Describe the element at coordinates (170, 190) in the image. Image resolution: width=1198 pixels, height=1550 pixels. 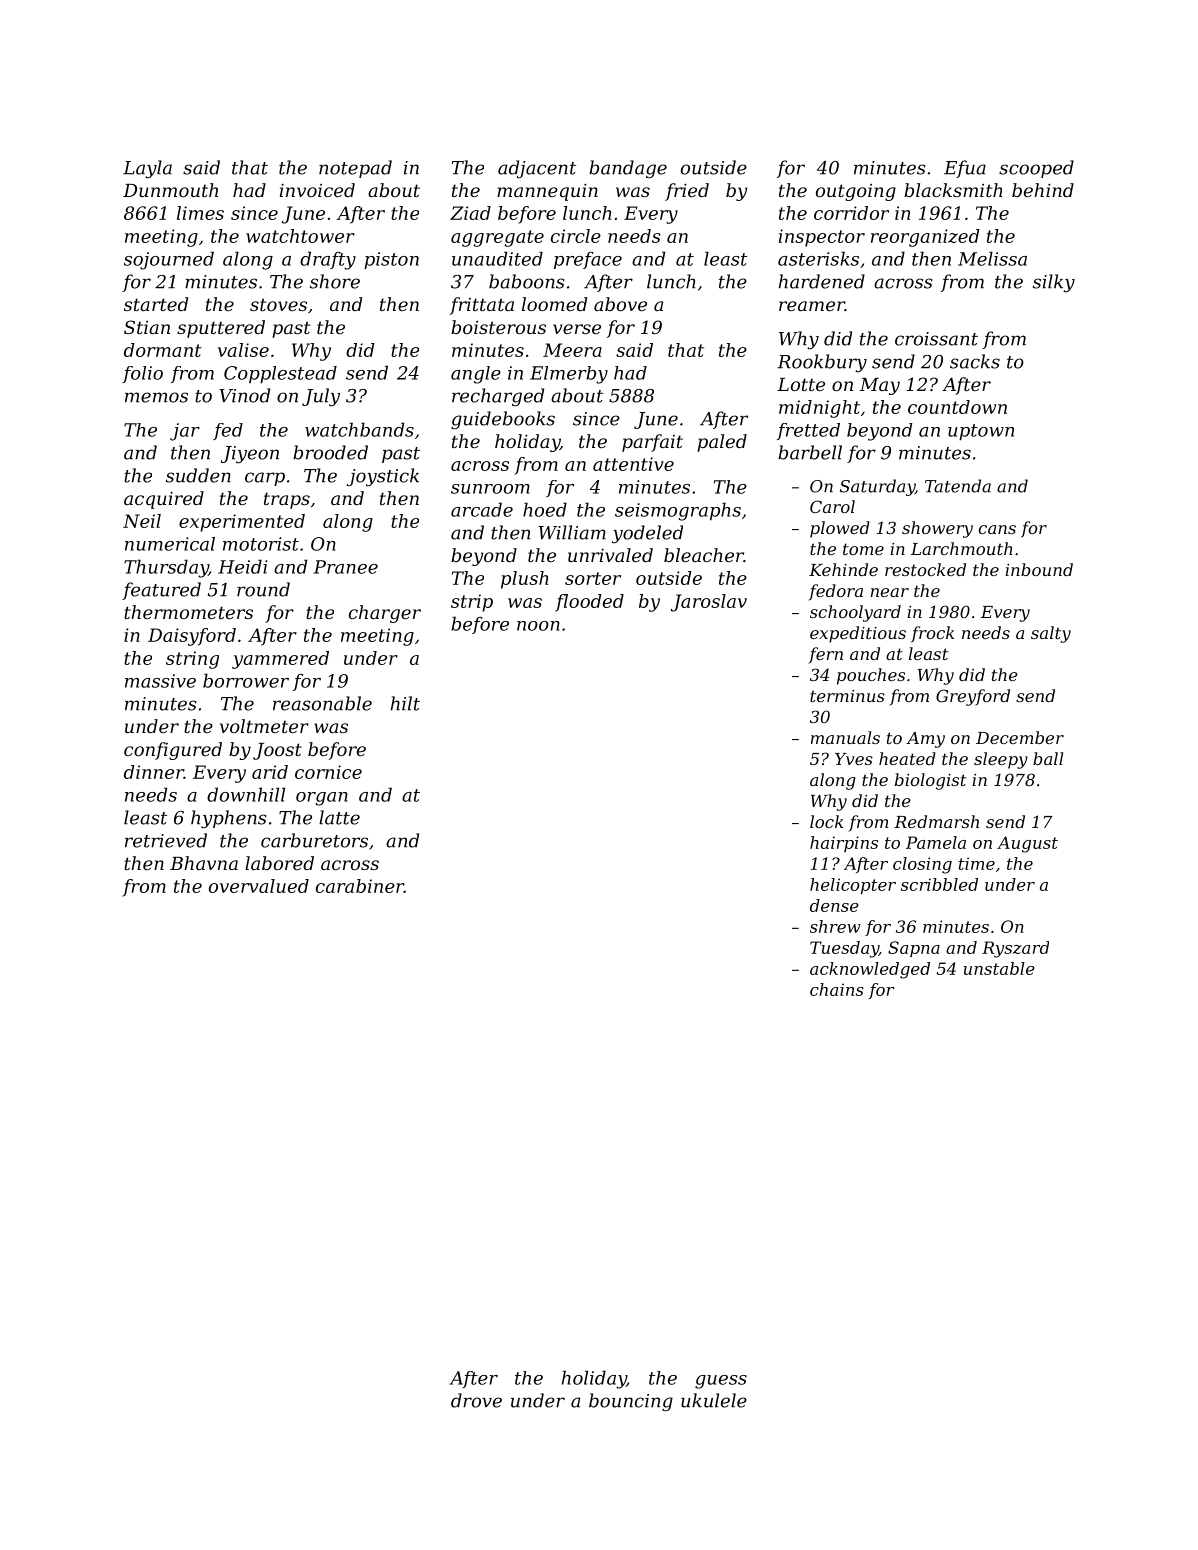
I see `Dunmouth` at that location.
